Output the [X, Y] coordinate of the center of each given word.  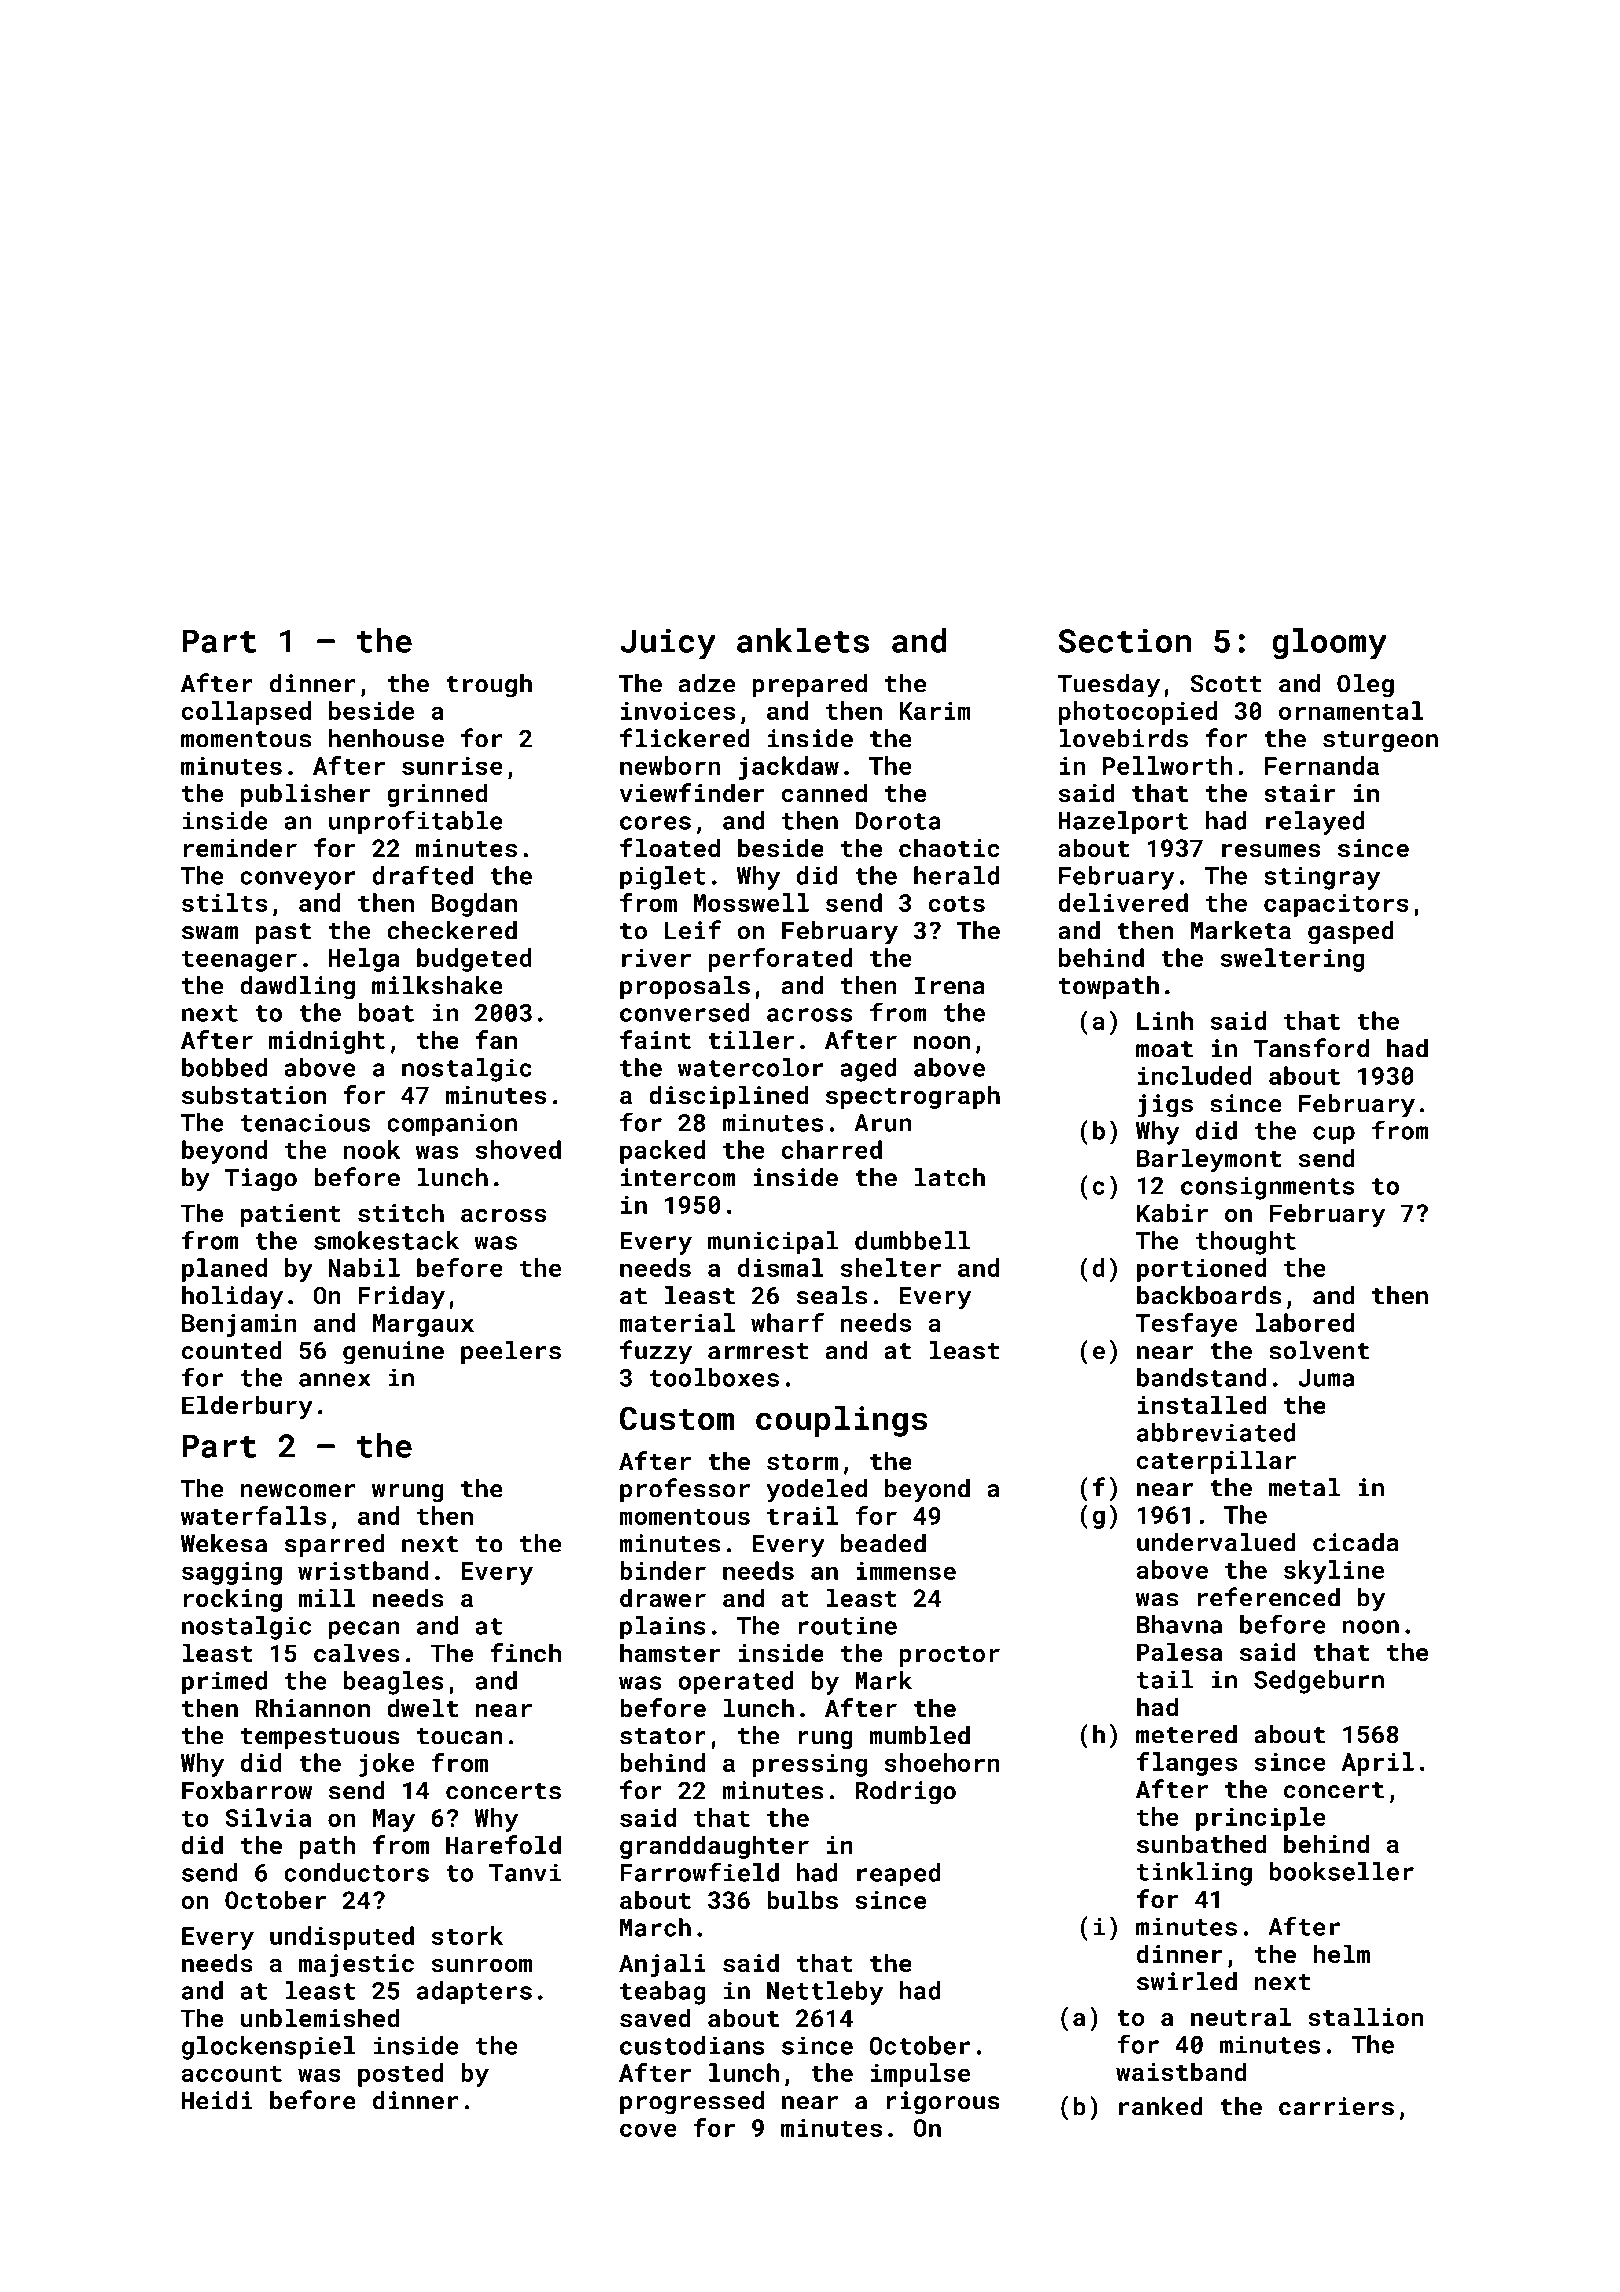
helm [1341, 1953]
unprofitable [416, 822]
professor [685, 1490]
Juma [1326, 1378]
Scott [1226, 683]
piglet [663, 878]
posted [400, 2075]
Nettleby [825, 1993]
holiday [232, 1298]
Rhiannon [312, 1707]
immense [906, 1571]
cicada [1356, 1542]
